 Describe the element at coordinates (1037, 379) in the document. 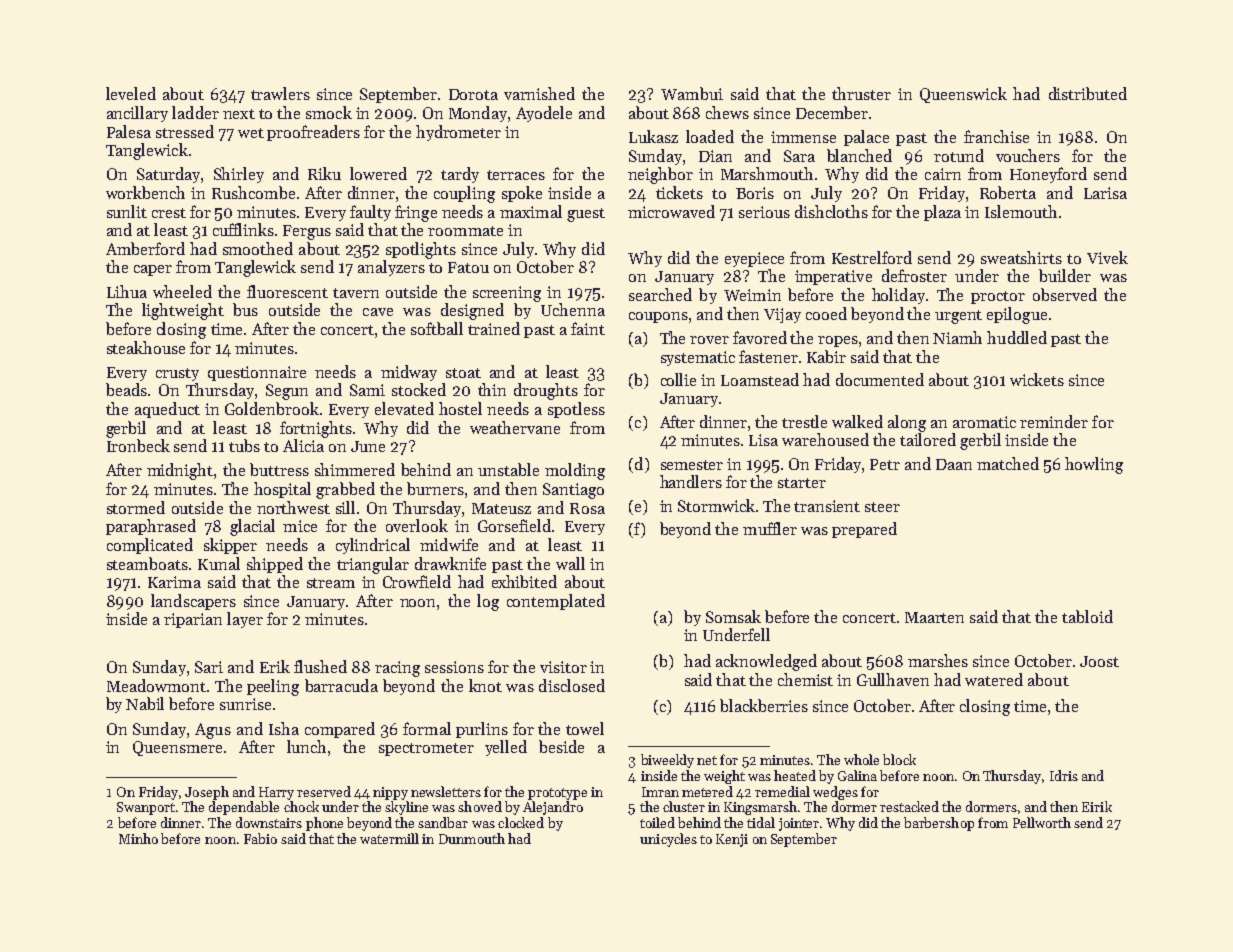

I see `wickets` at that location.
